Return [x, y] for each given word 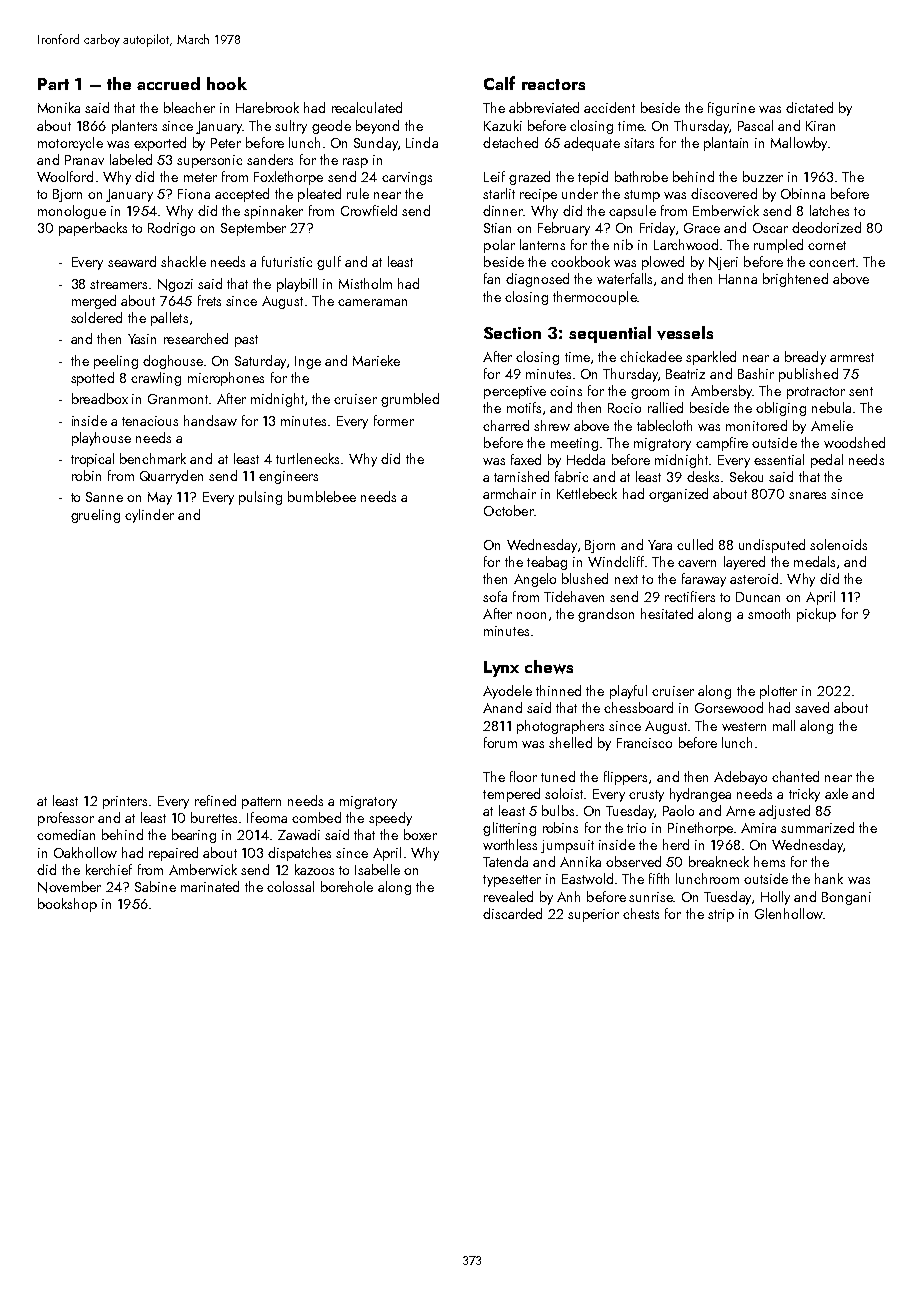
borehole [347, 886]
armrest [852, 357]
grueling [95, 516]
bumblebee [322, 496]
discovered [724, 193]
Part [53, 84]
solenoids [838, 544]
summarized [817, 827]
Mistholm [365, 283]
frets [209, 300]
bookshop [67, 905]
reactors [553, 84]
